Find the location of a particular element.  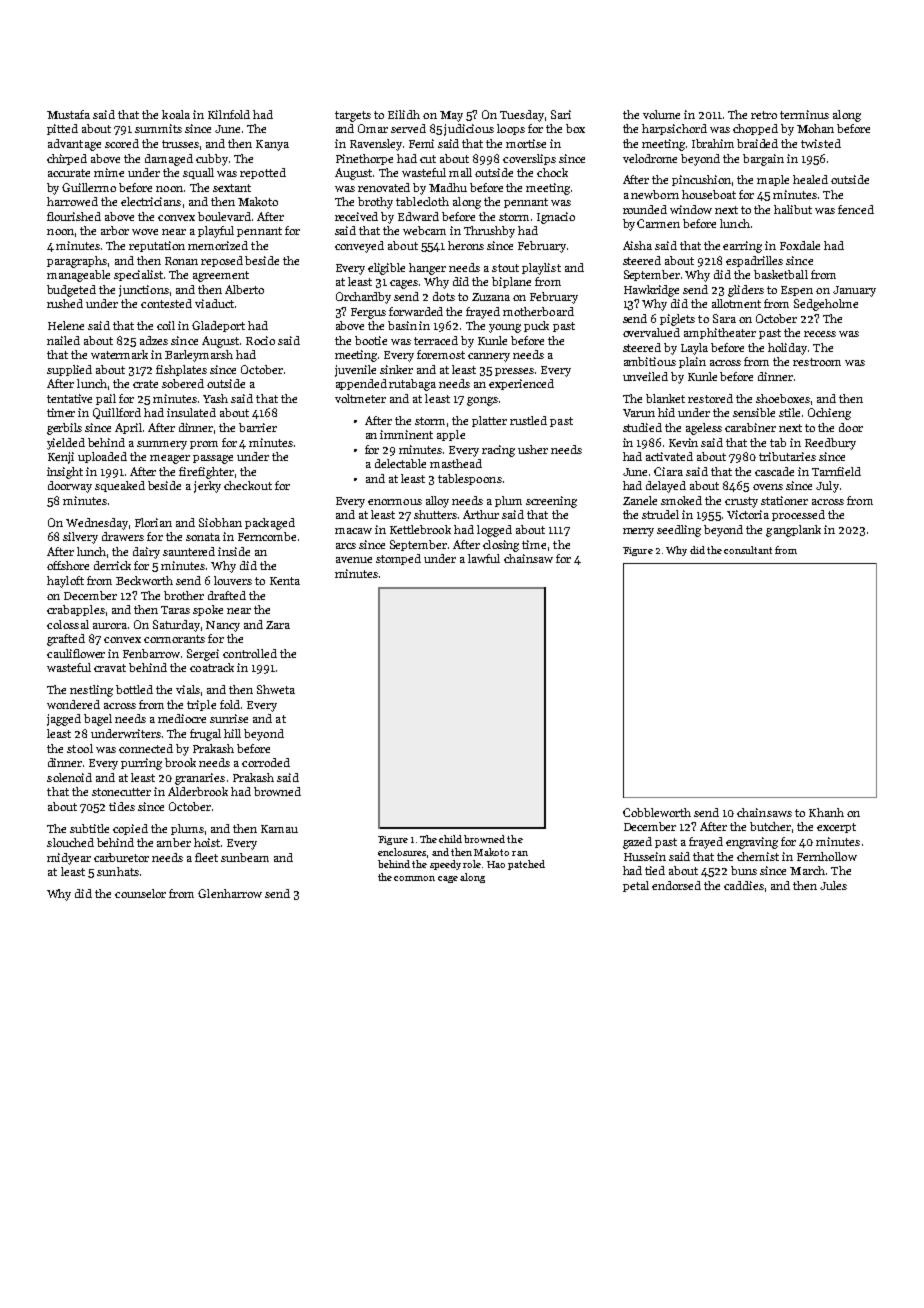

Tuesday is located at coordinates (522, 116).
